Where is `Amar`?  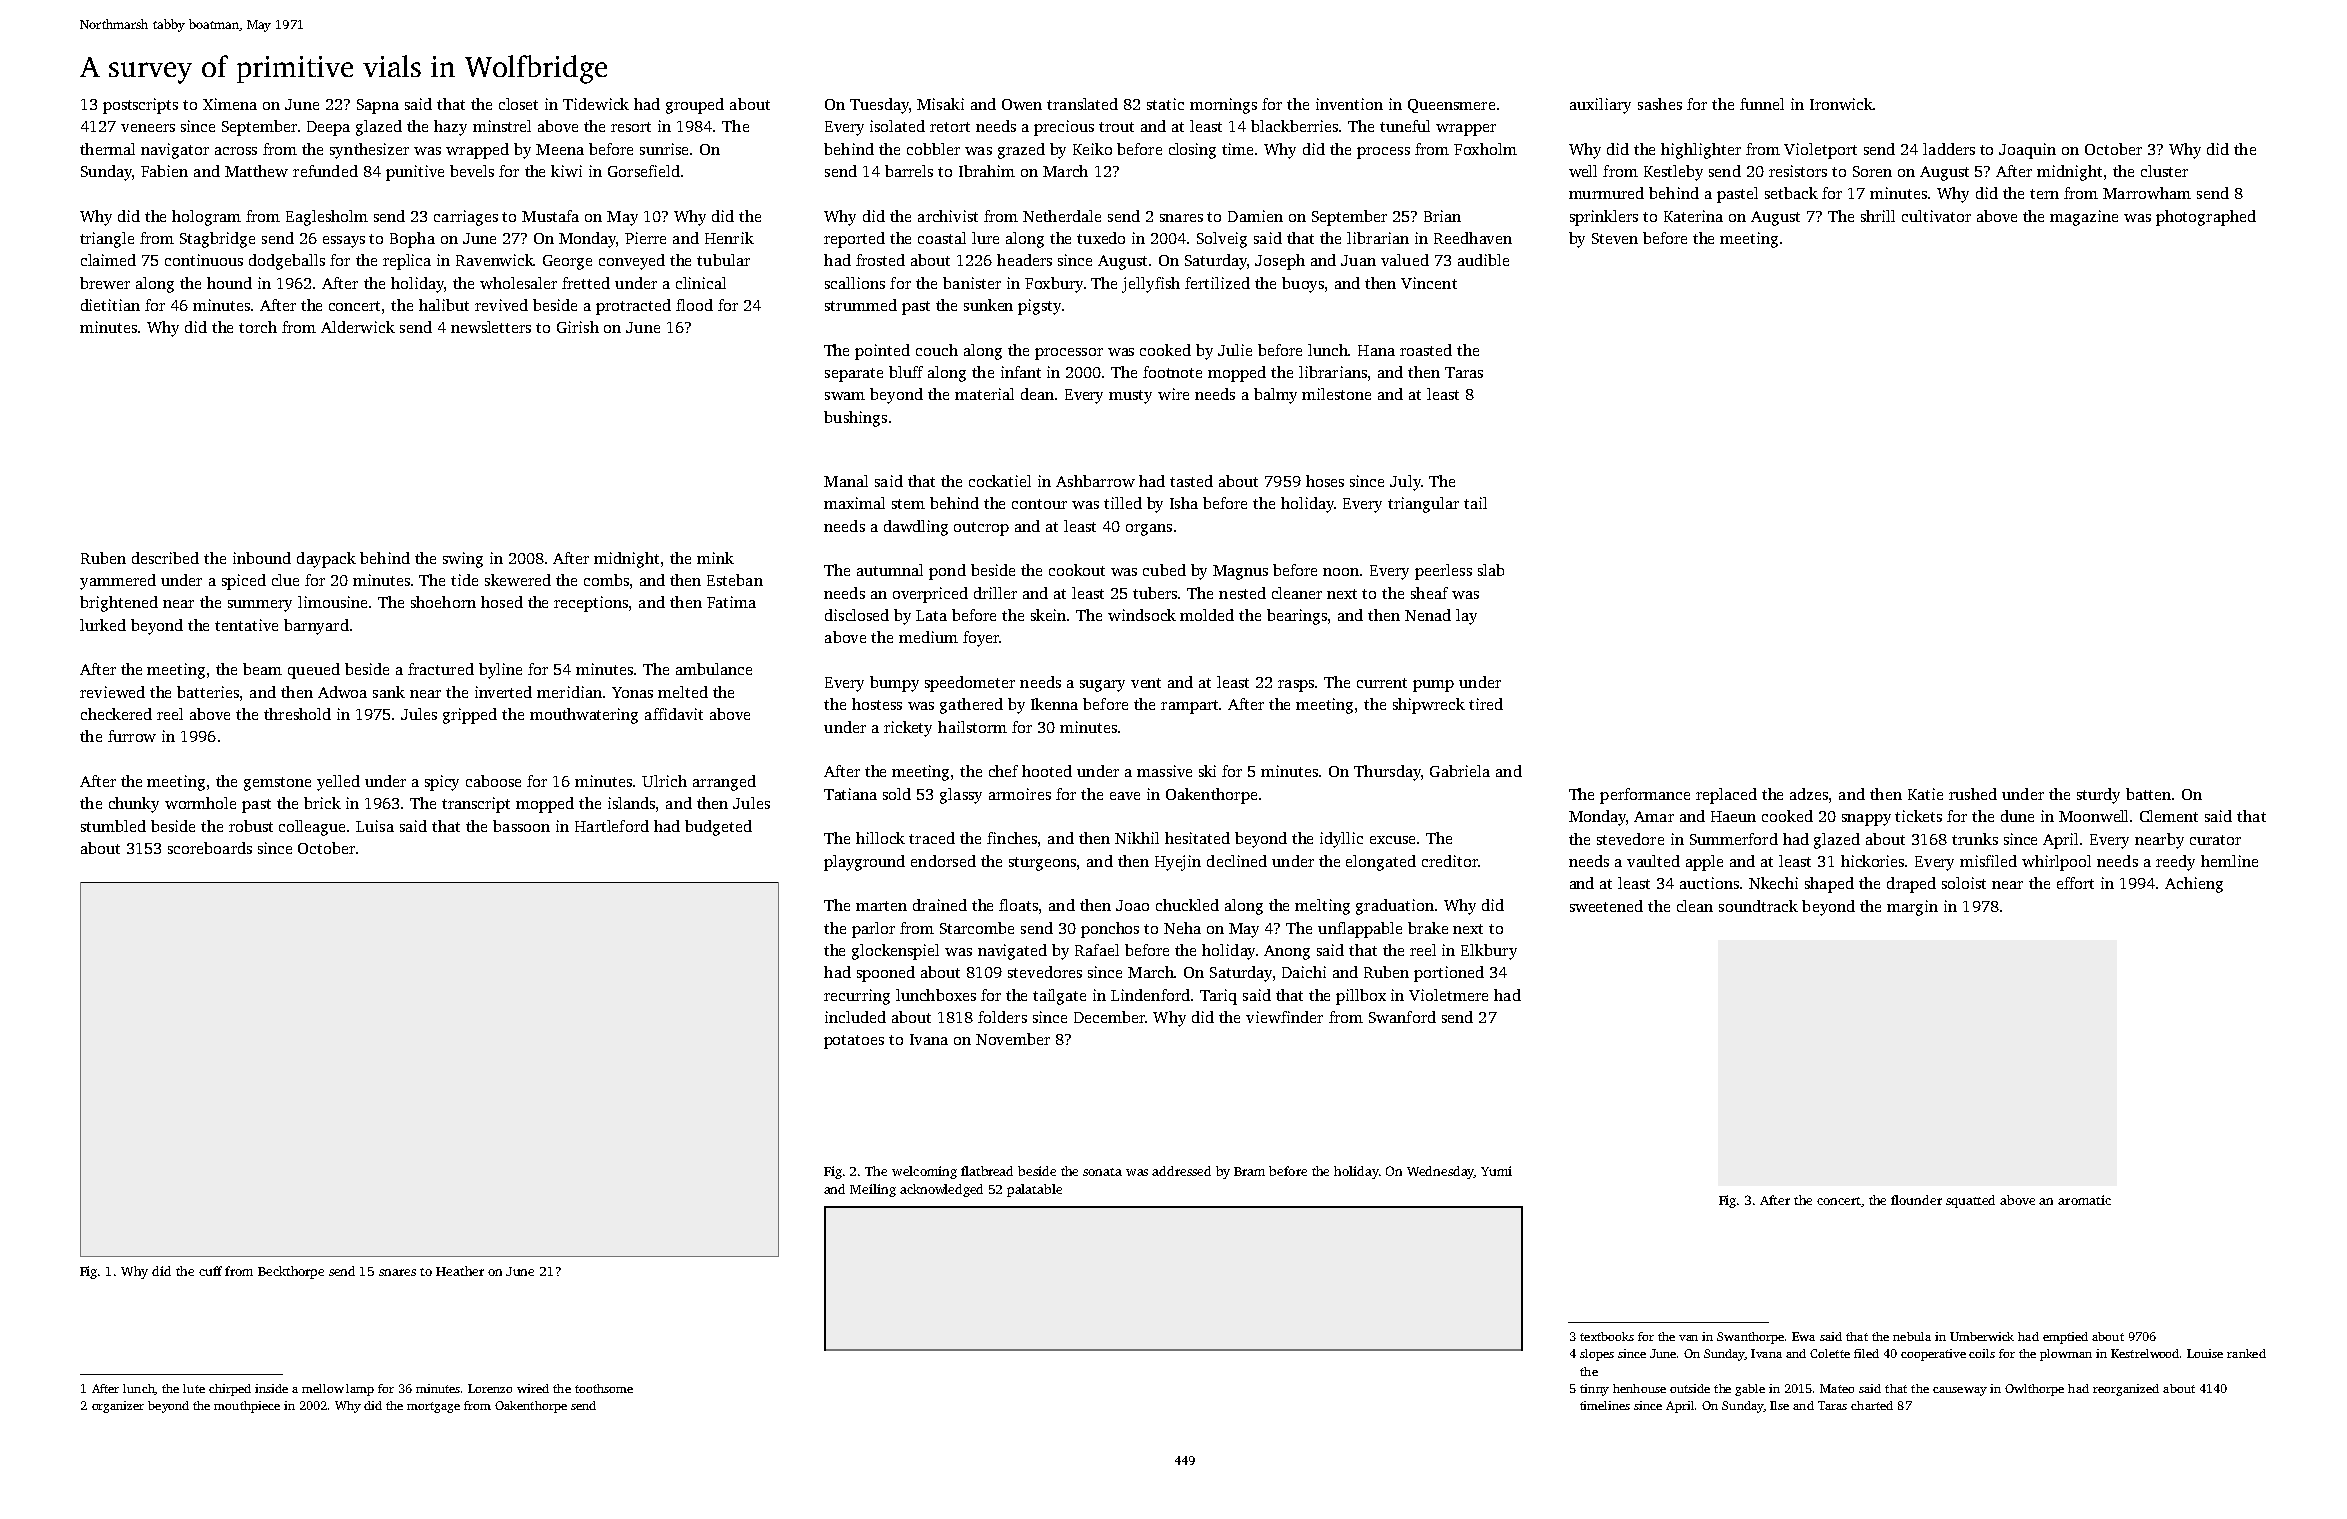 Amar is located at coordinates (1654, 816).
